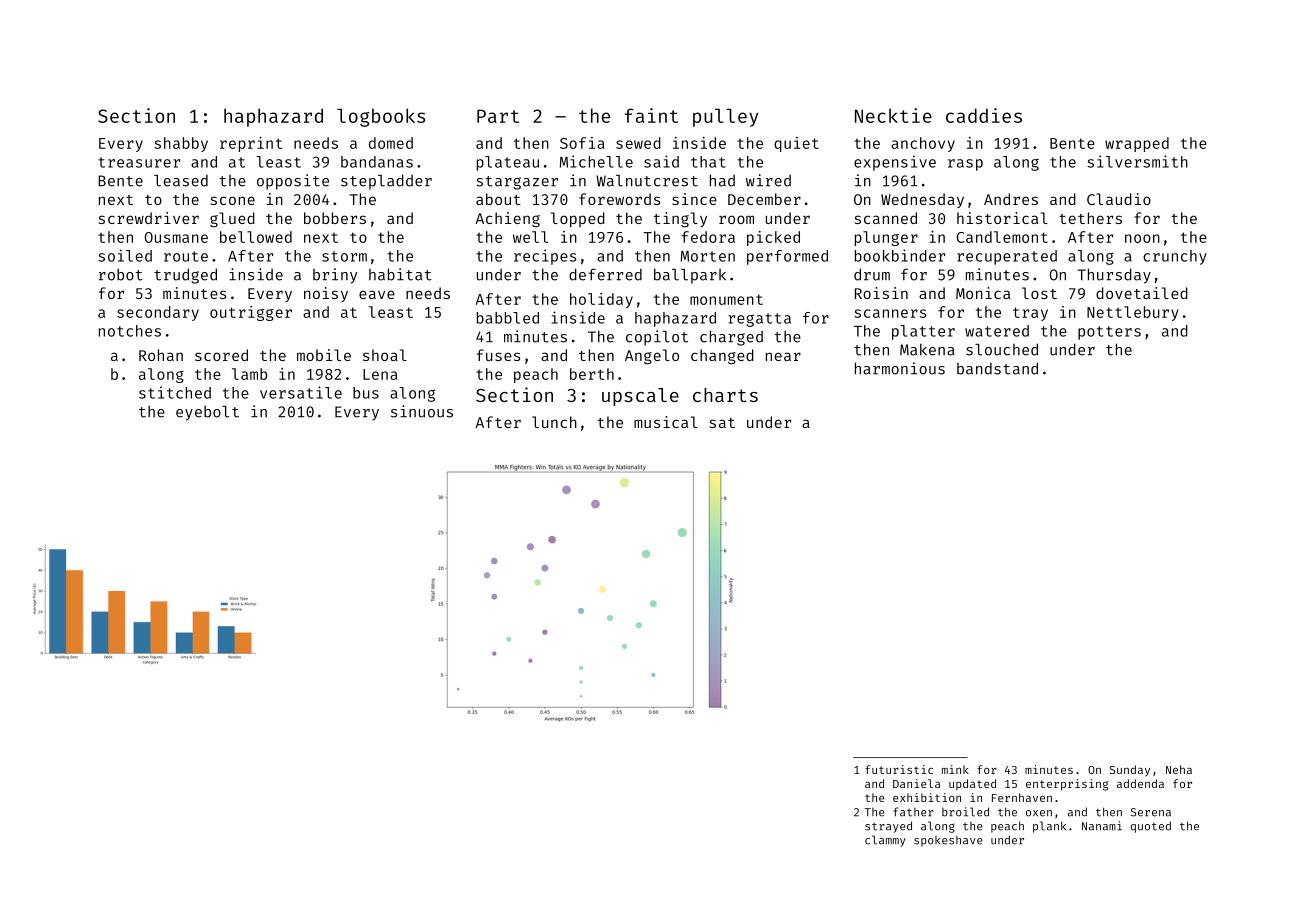 Image resolution: width=1308 pixels, height=924 pixels. What do you see at coordinates (899, 769) in the screenshot?
I see `futuristic` at bounding box center [899, 769].
